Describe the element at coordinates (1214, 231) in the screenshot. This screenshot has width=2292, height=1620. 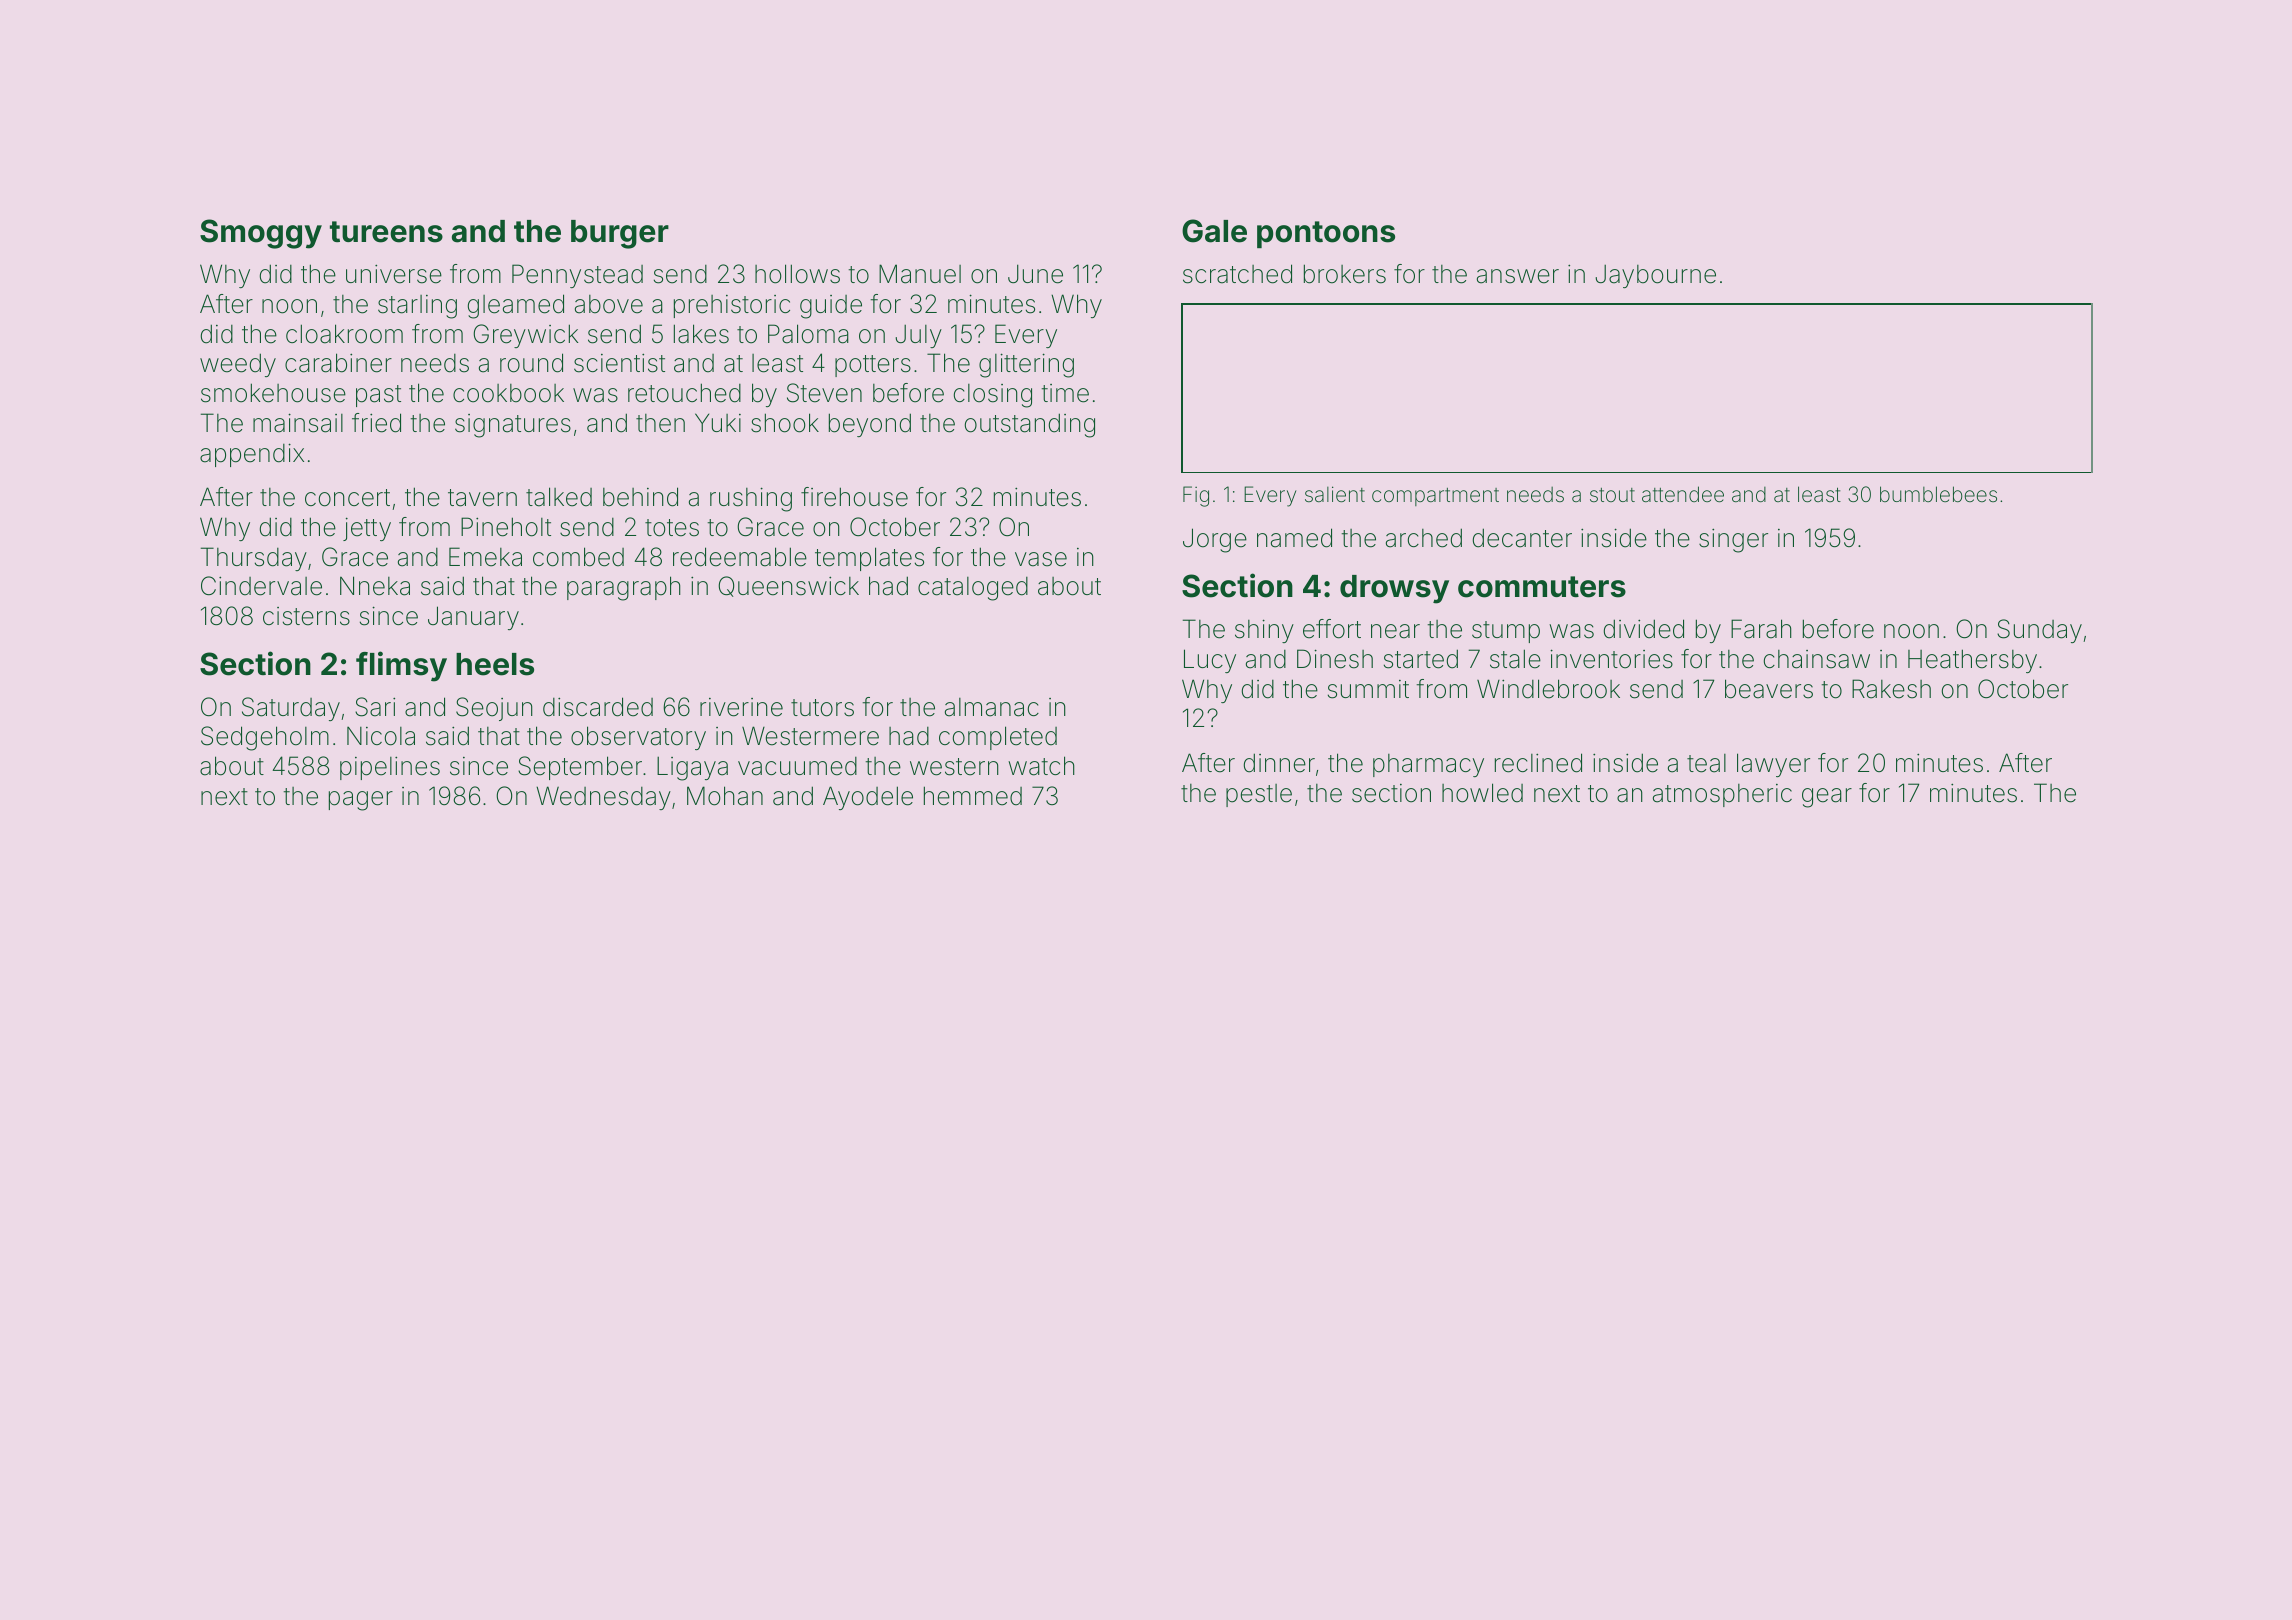
I see `Gale` at that location.
